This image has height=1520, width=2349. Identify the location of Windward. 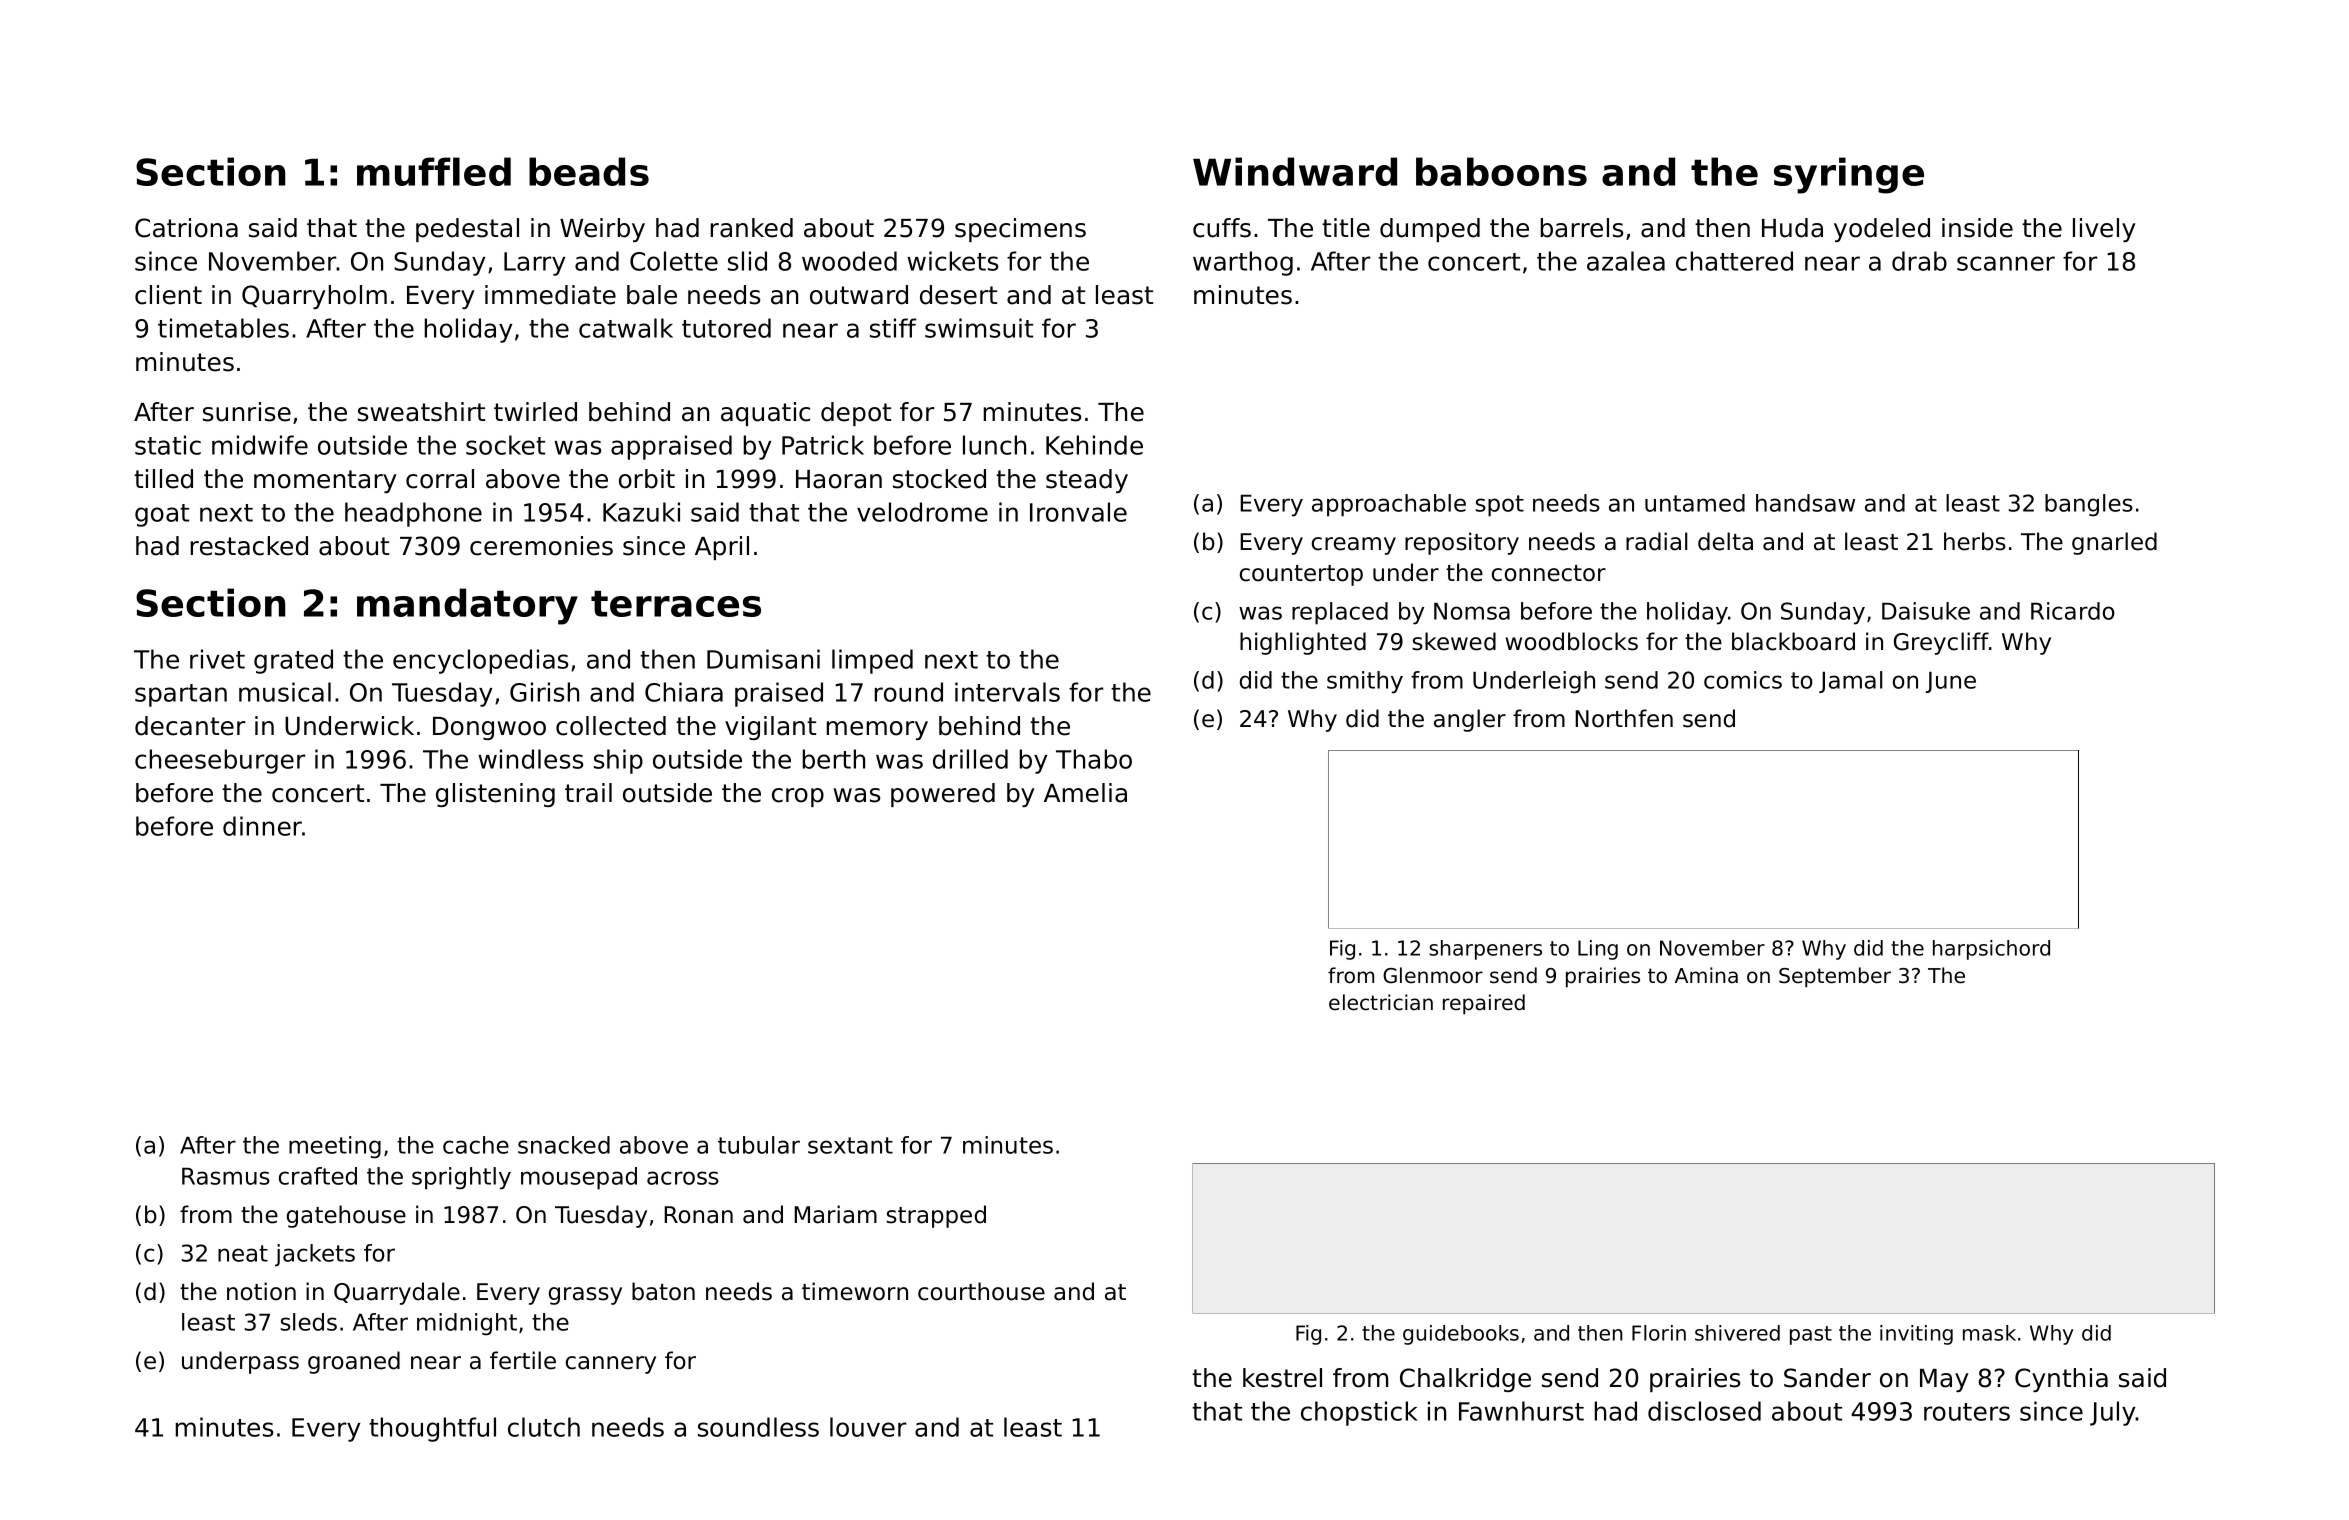
(1295, 171).
